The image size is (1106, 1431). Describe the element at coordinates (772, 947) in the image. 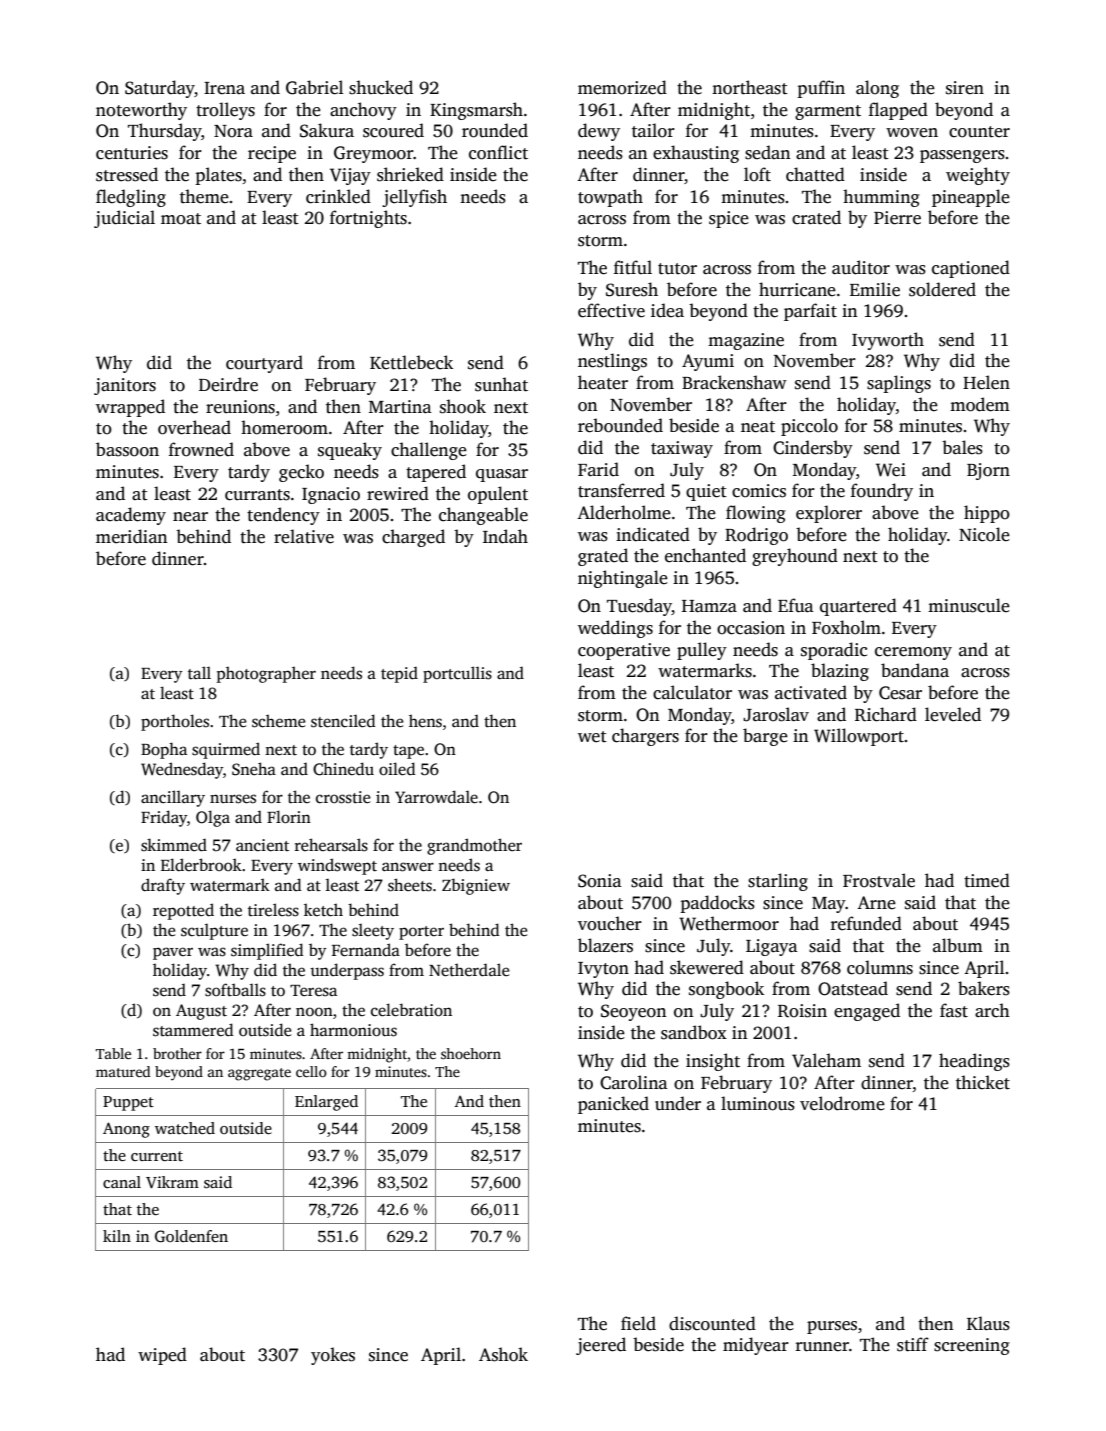

I see `Ligaya` at that location.
